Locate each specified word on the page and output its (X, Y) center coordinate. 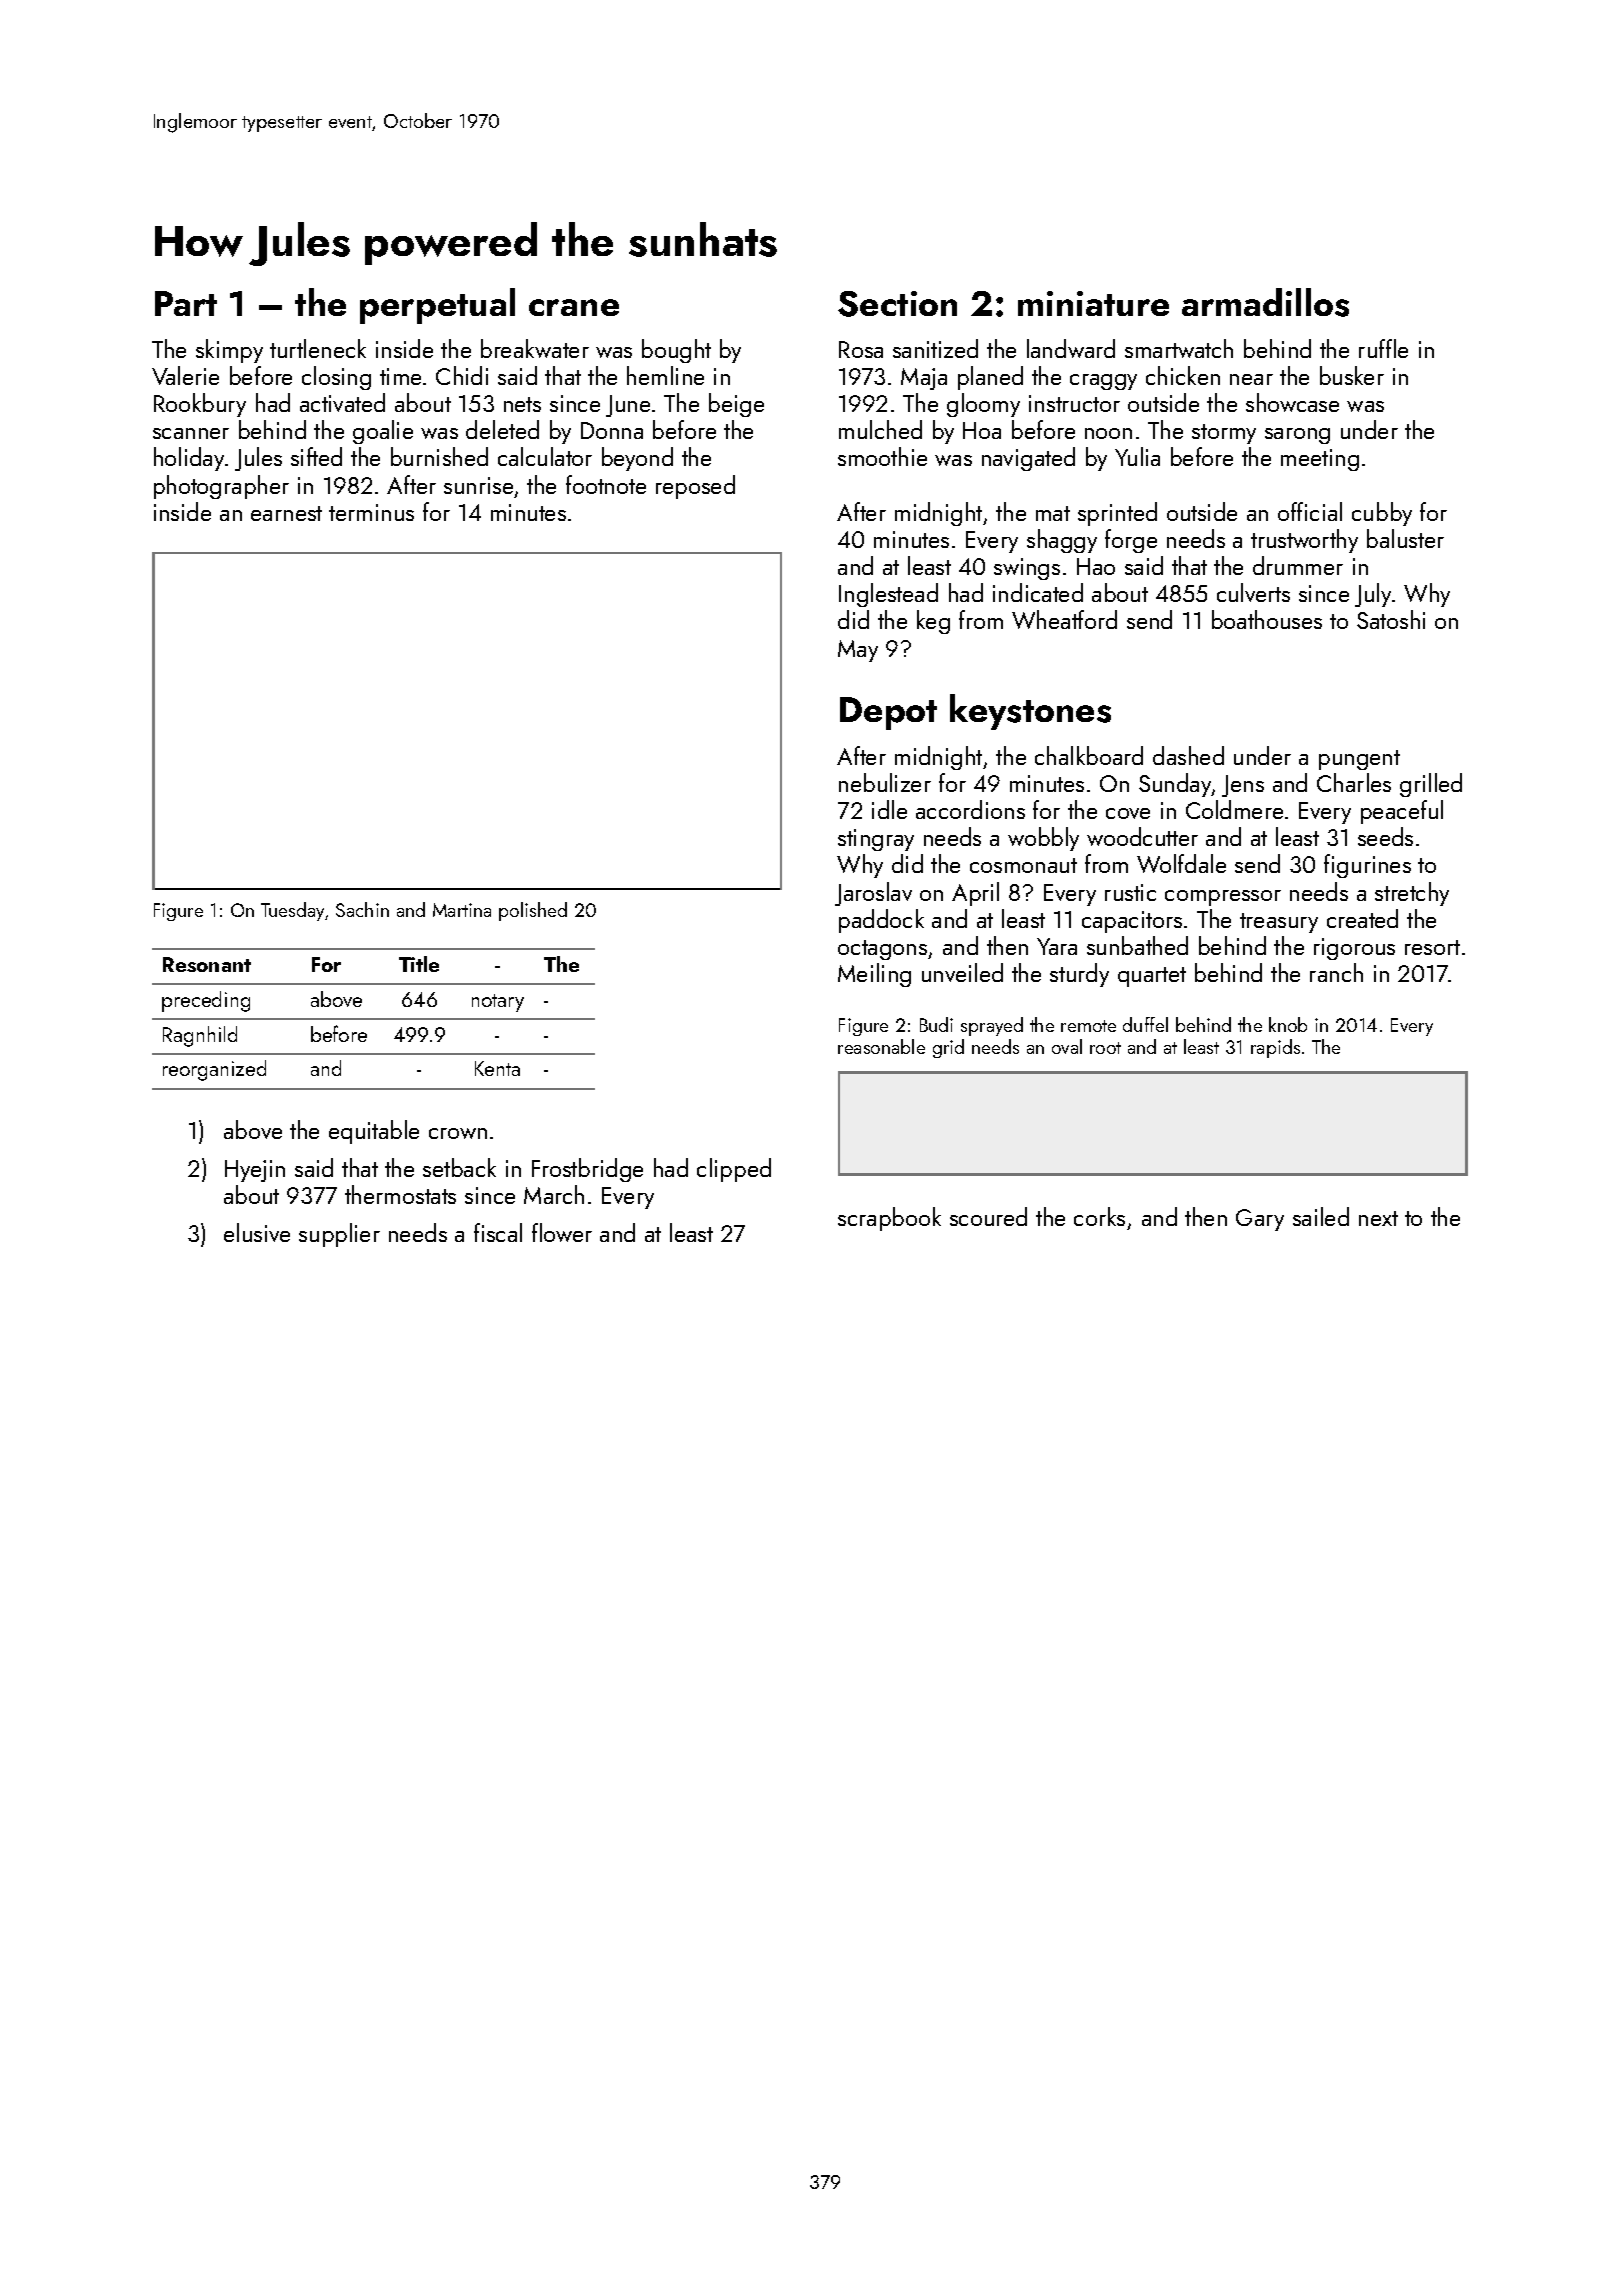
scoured (988, 1216)
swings (1027, 569)
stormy (1224, 434)
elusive (257, 1232)
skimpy (229, 351)
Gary (1260, 1220)
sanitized (935, 348)
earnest (286, 513)
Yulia (1137, 456)
